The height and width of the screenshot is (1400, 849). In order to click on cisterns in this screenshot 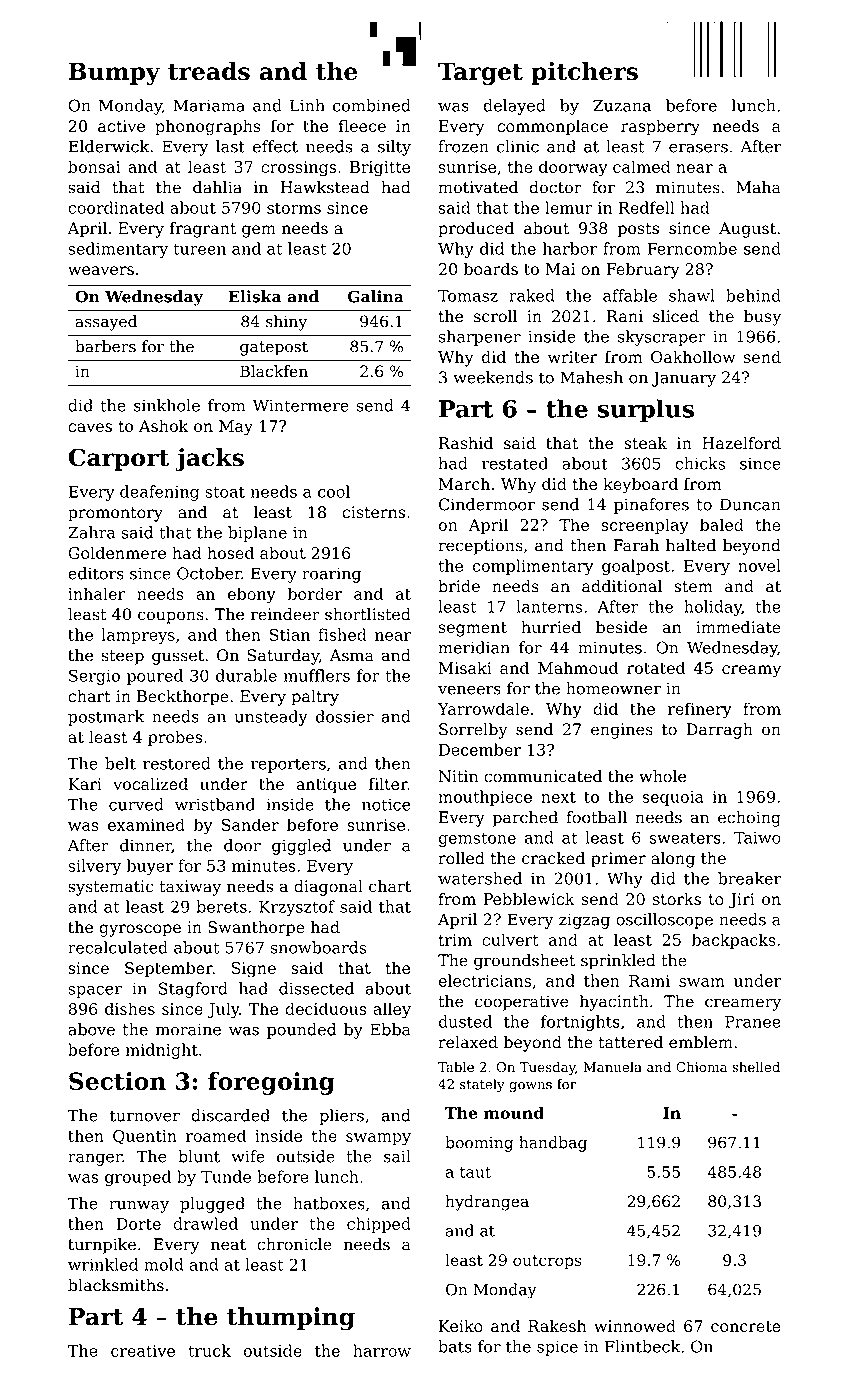, I will do `click(373, 512)`.
